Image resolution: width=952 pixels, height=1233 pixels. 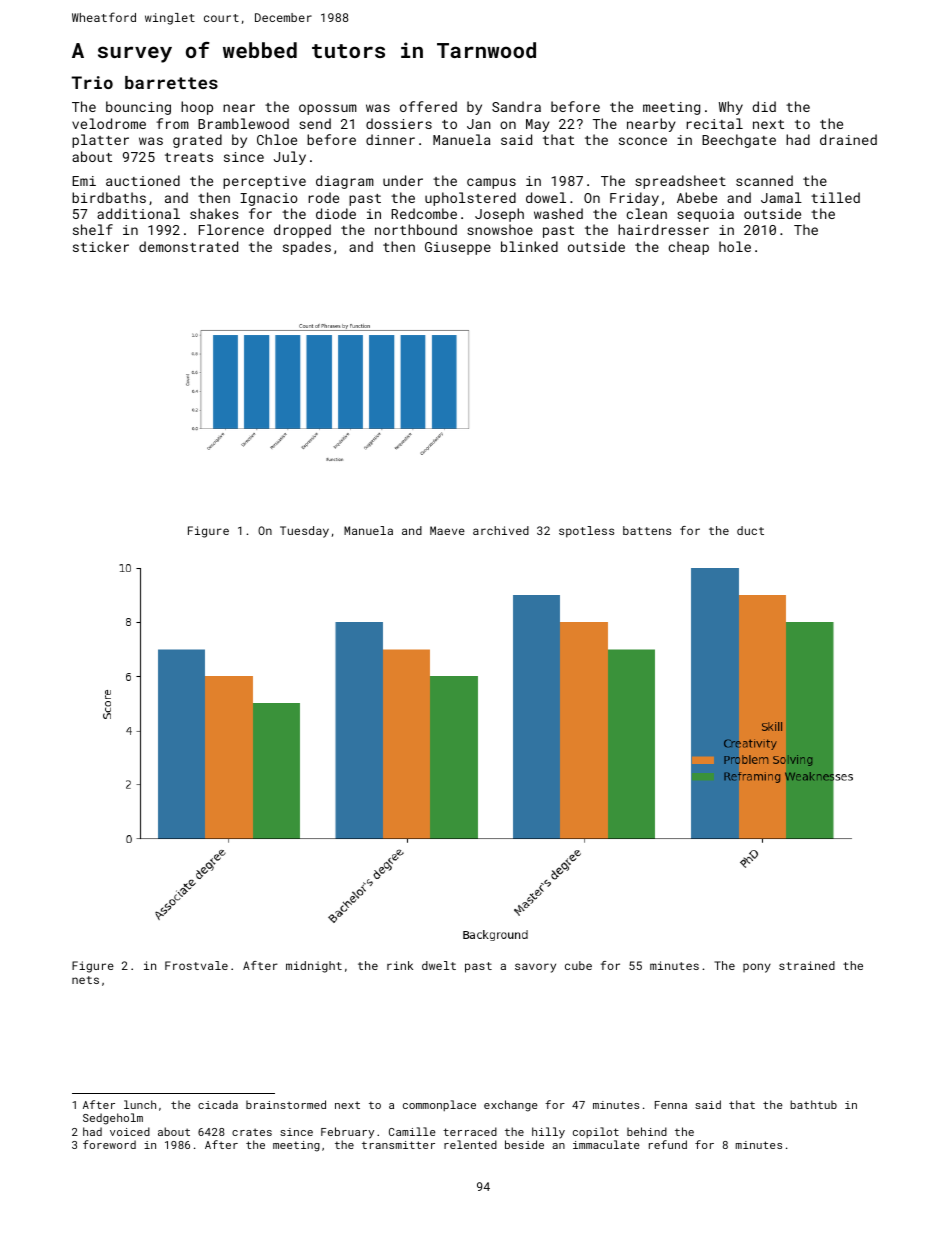 What do you see at coordinates (109, 1144) in the screenshot?
I see `foreword` at bounding box center [109, 1144].
